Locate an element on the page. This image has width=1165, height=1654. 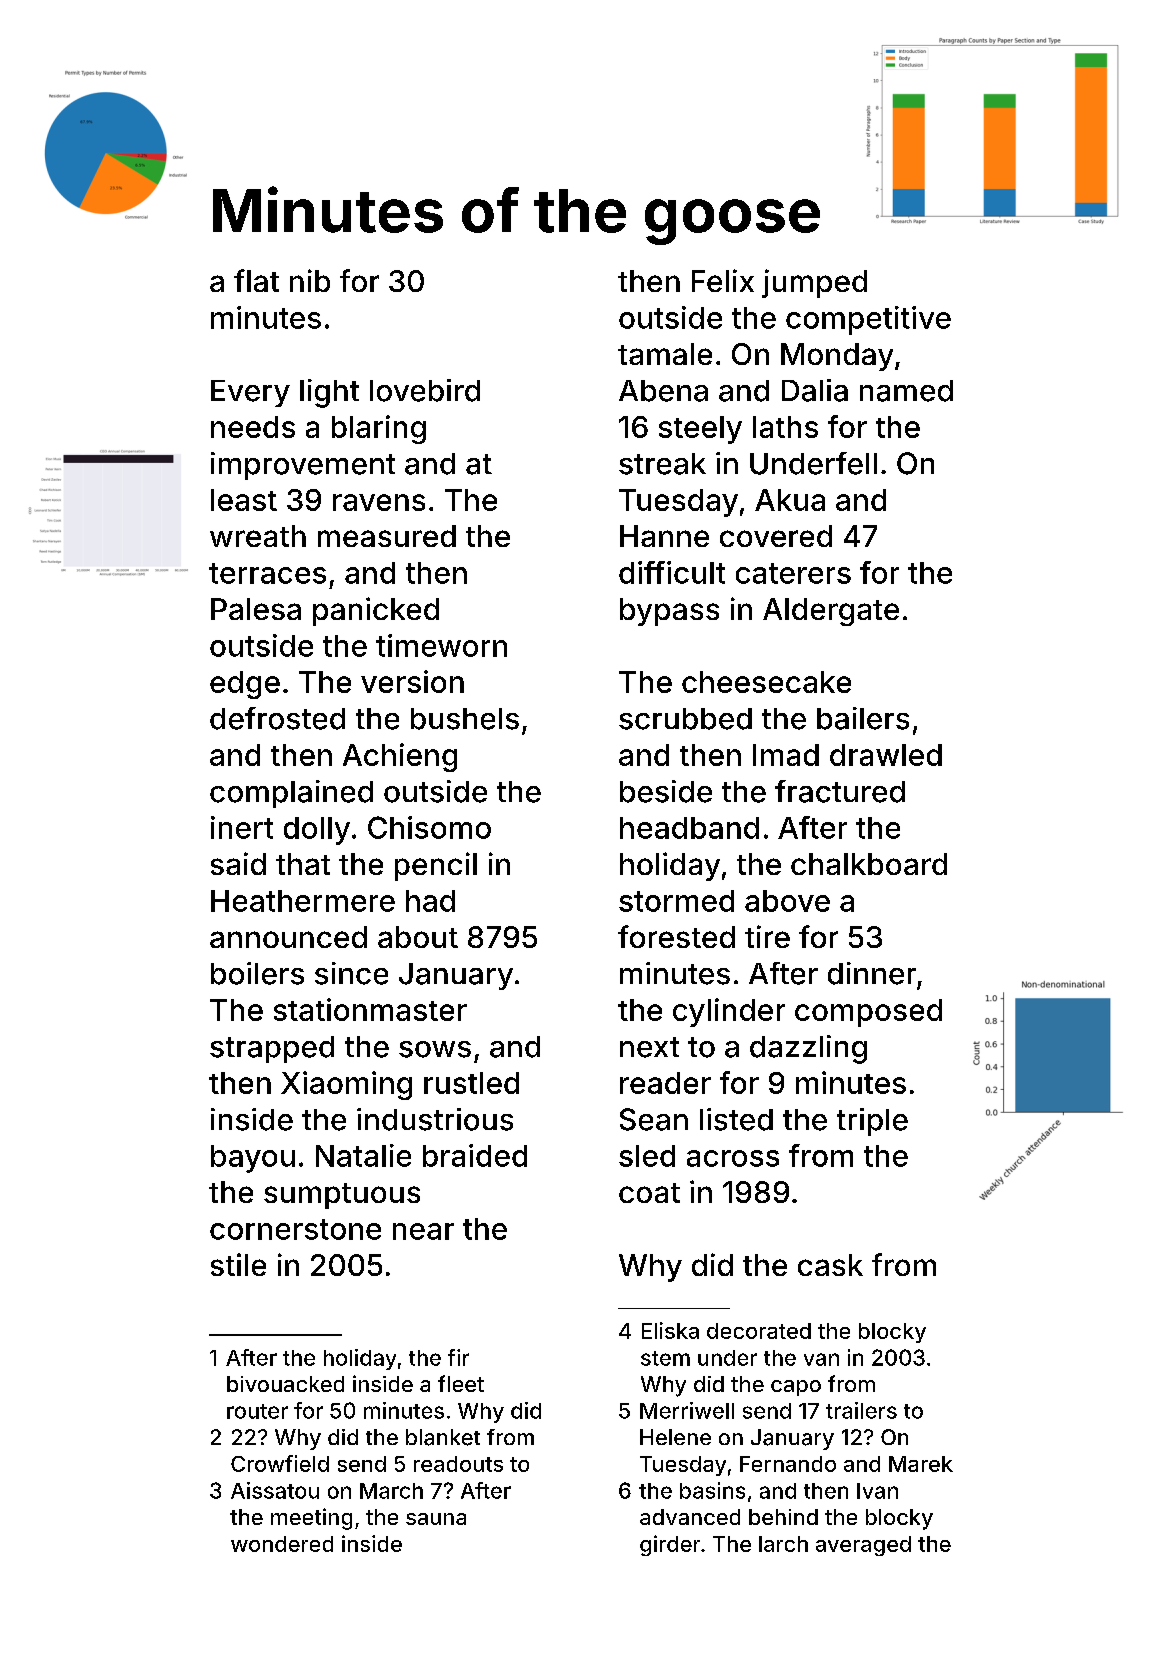
Eliska is located at coordinates (670, 1330).
